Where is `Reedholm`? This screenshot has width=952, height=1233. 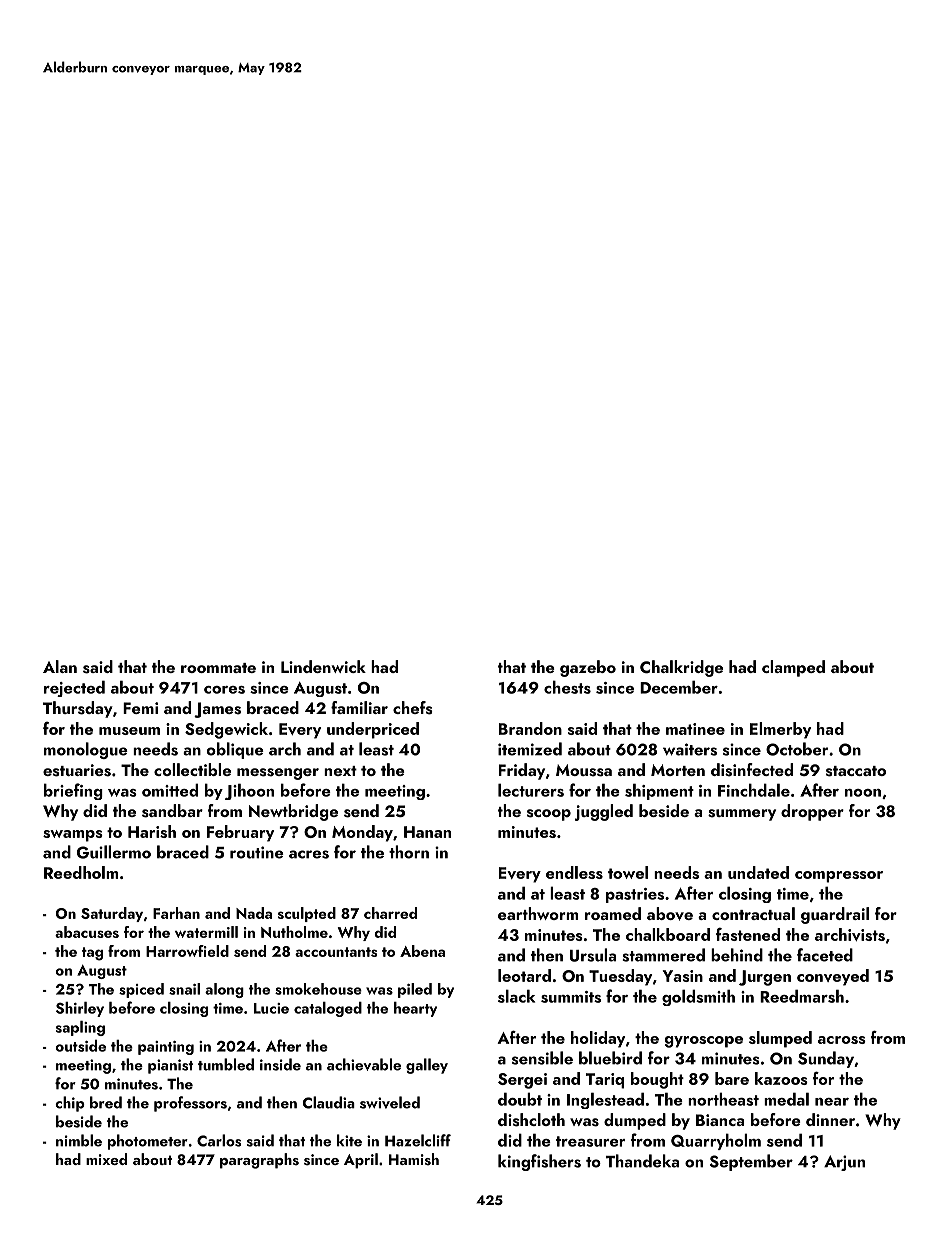 Reedholm is located at coordinates (81, 872).
